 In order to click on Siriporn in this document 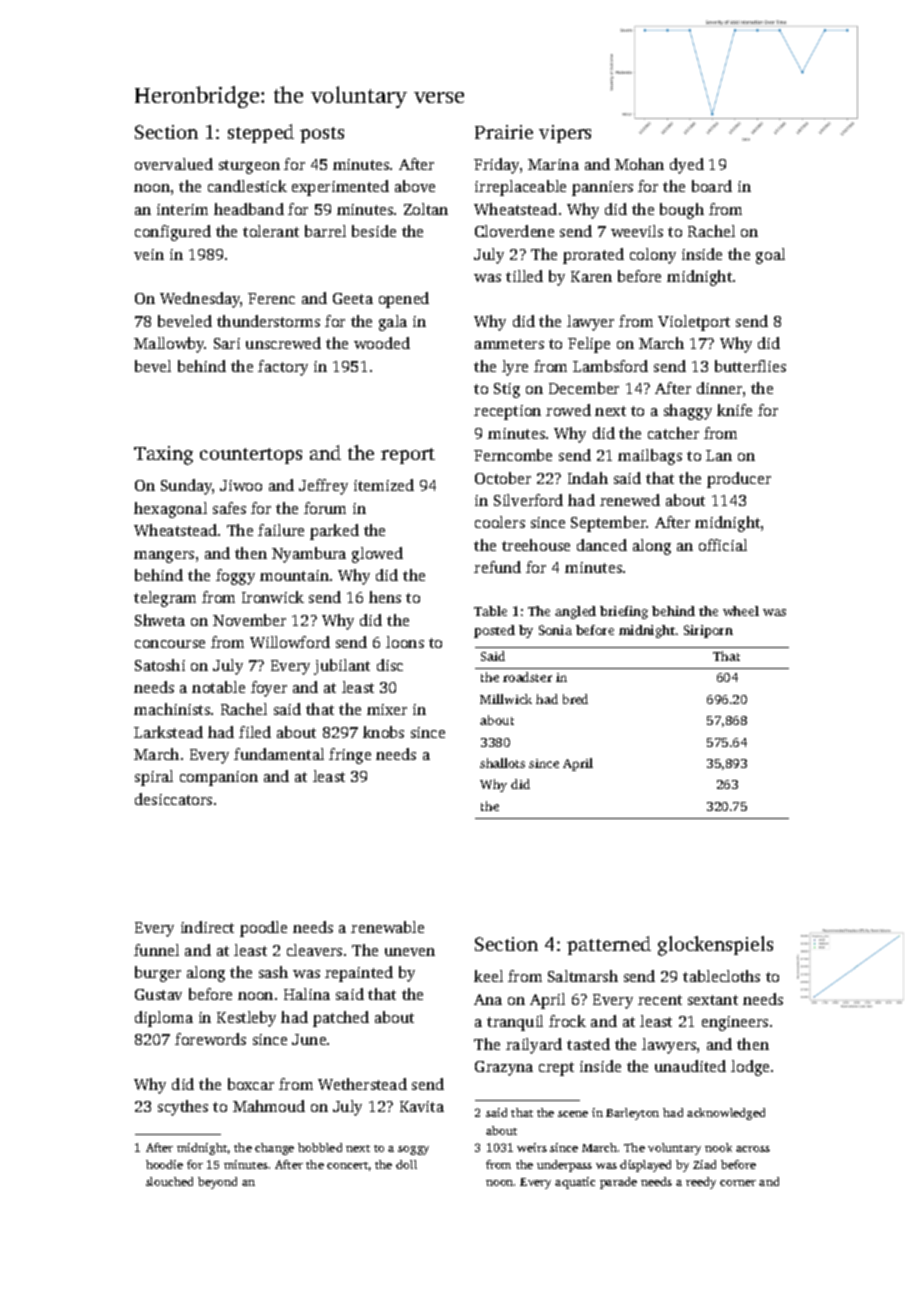, I will do `click(708, 631)`.
